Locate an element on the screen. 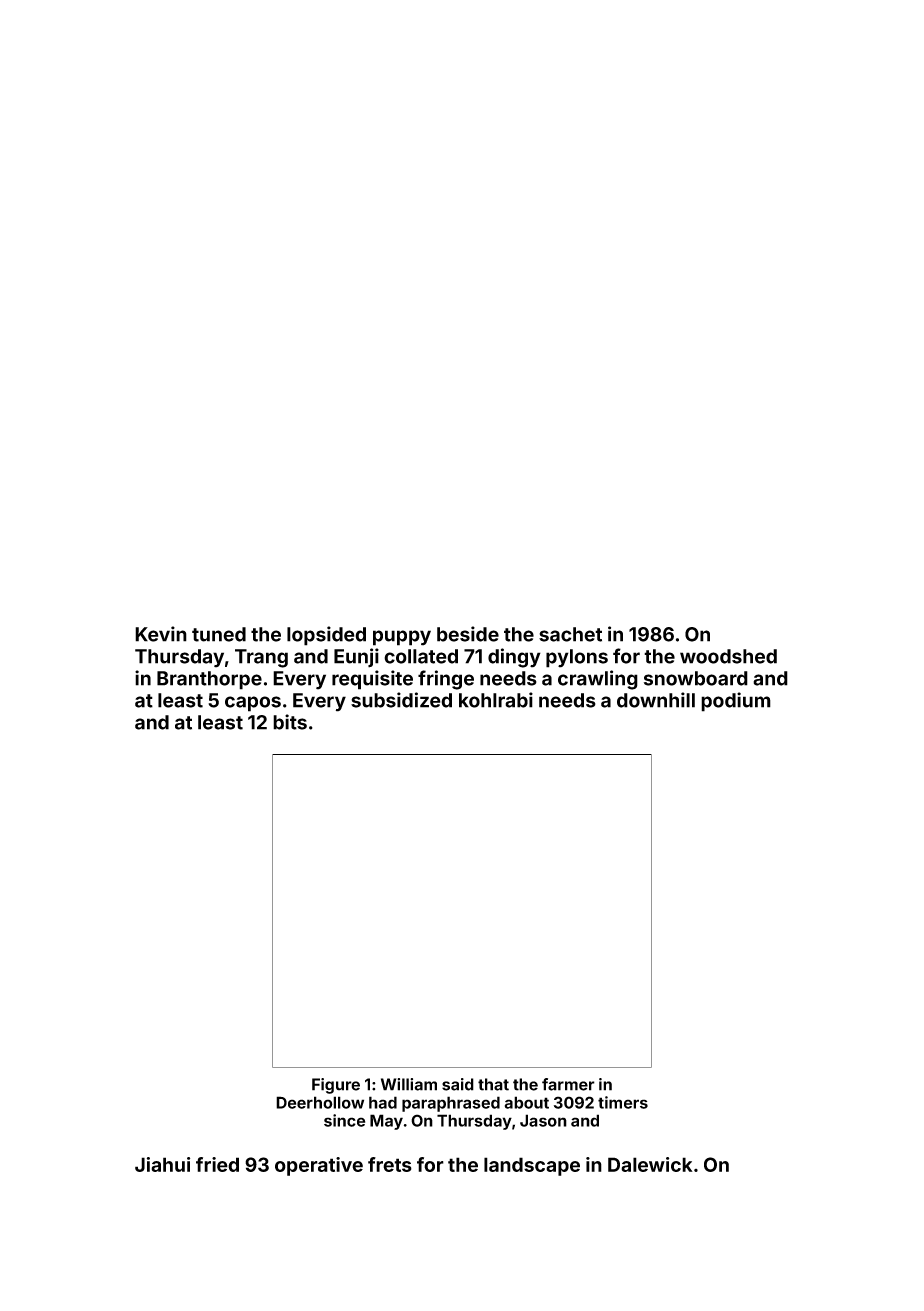  Jiahui is located at coordinates (162, 1164).
